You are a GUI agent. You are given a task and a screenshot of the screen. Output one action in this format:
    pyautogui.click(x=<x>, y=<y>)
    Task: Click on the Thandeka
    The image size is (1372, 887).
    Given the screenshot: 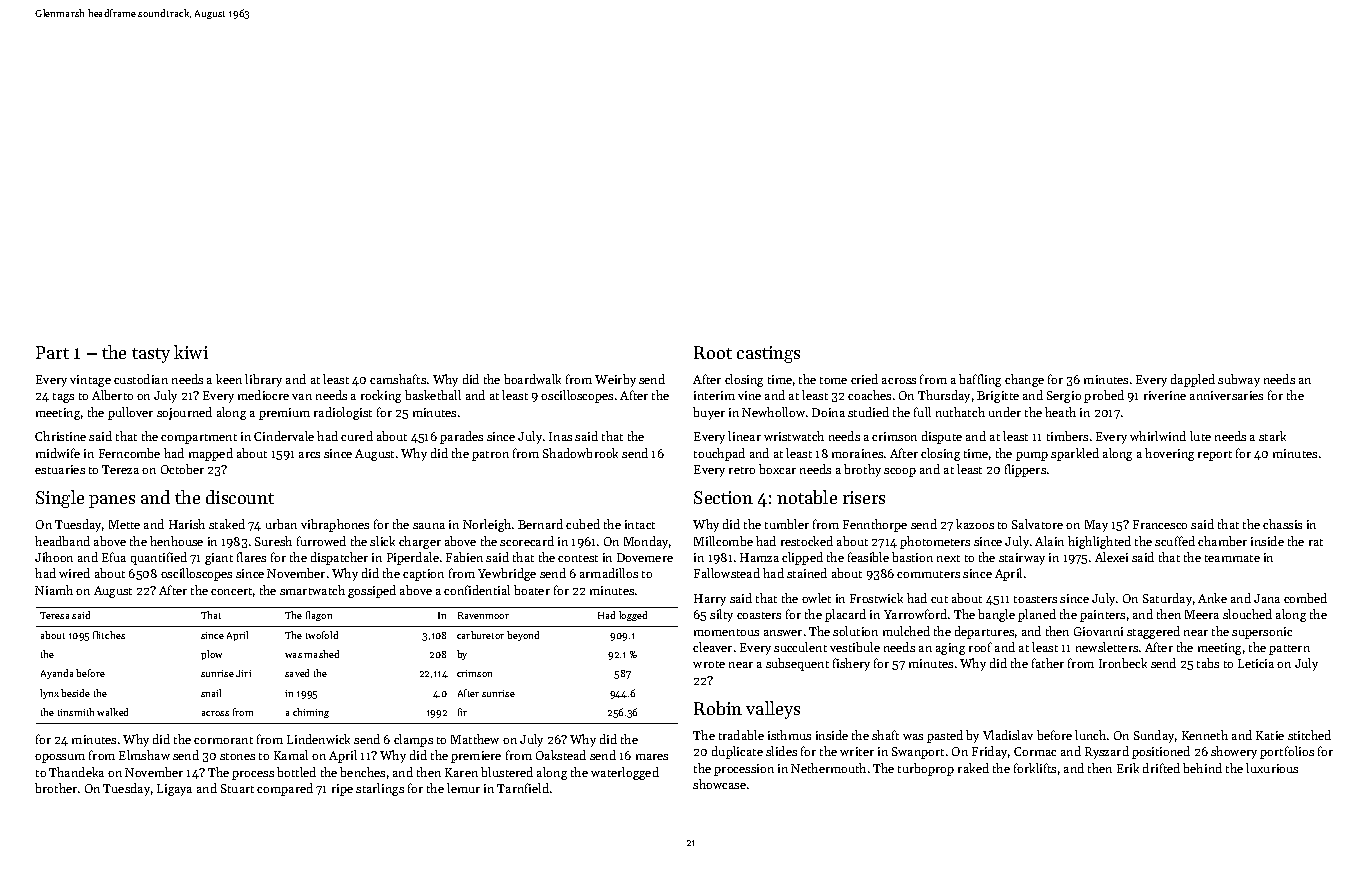 What is the action you would take?
    pyautogui.click(x=76, y=772)
